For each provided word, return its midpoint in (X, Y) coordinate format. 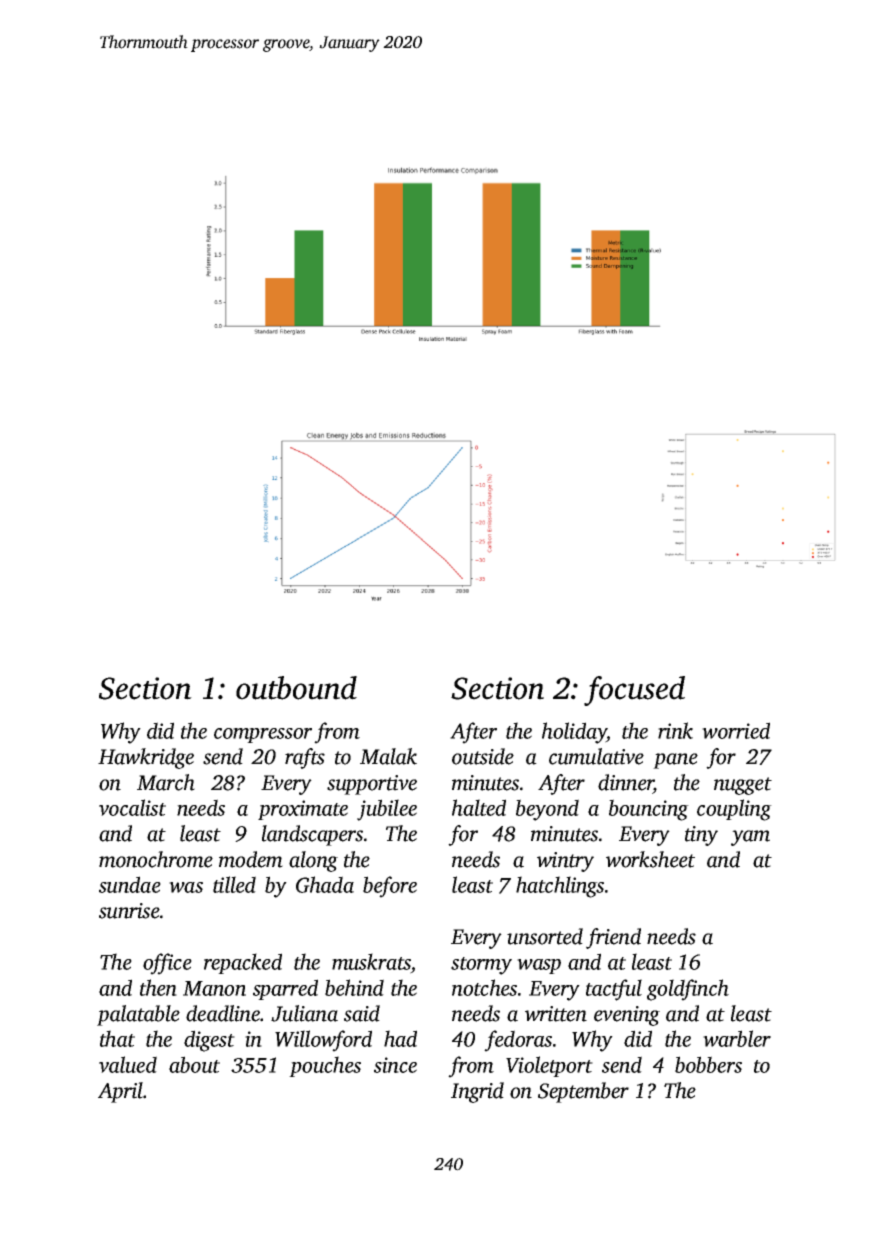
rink (675, 730)
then (158, 987)
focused (634, 691)
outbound (296, 688)
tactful (614, 990)
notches (484, 987)
